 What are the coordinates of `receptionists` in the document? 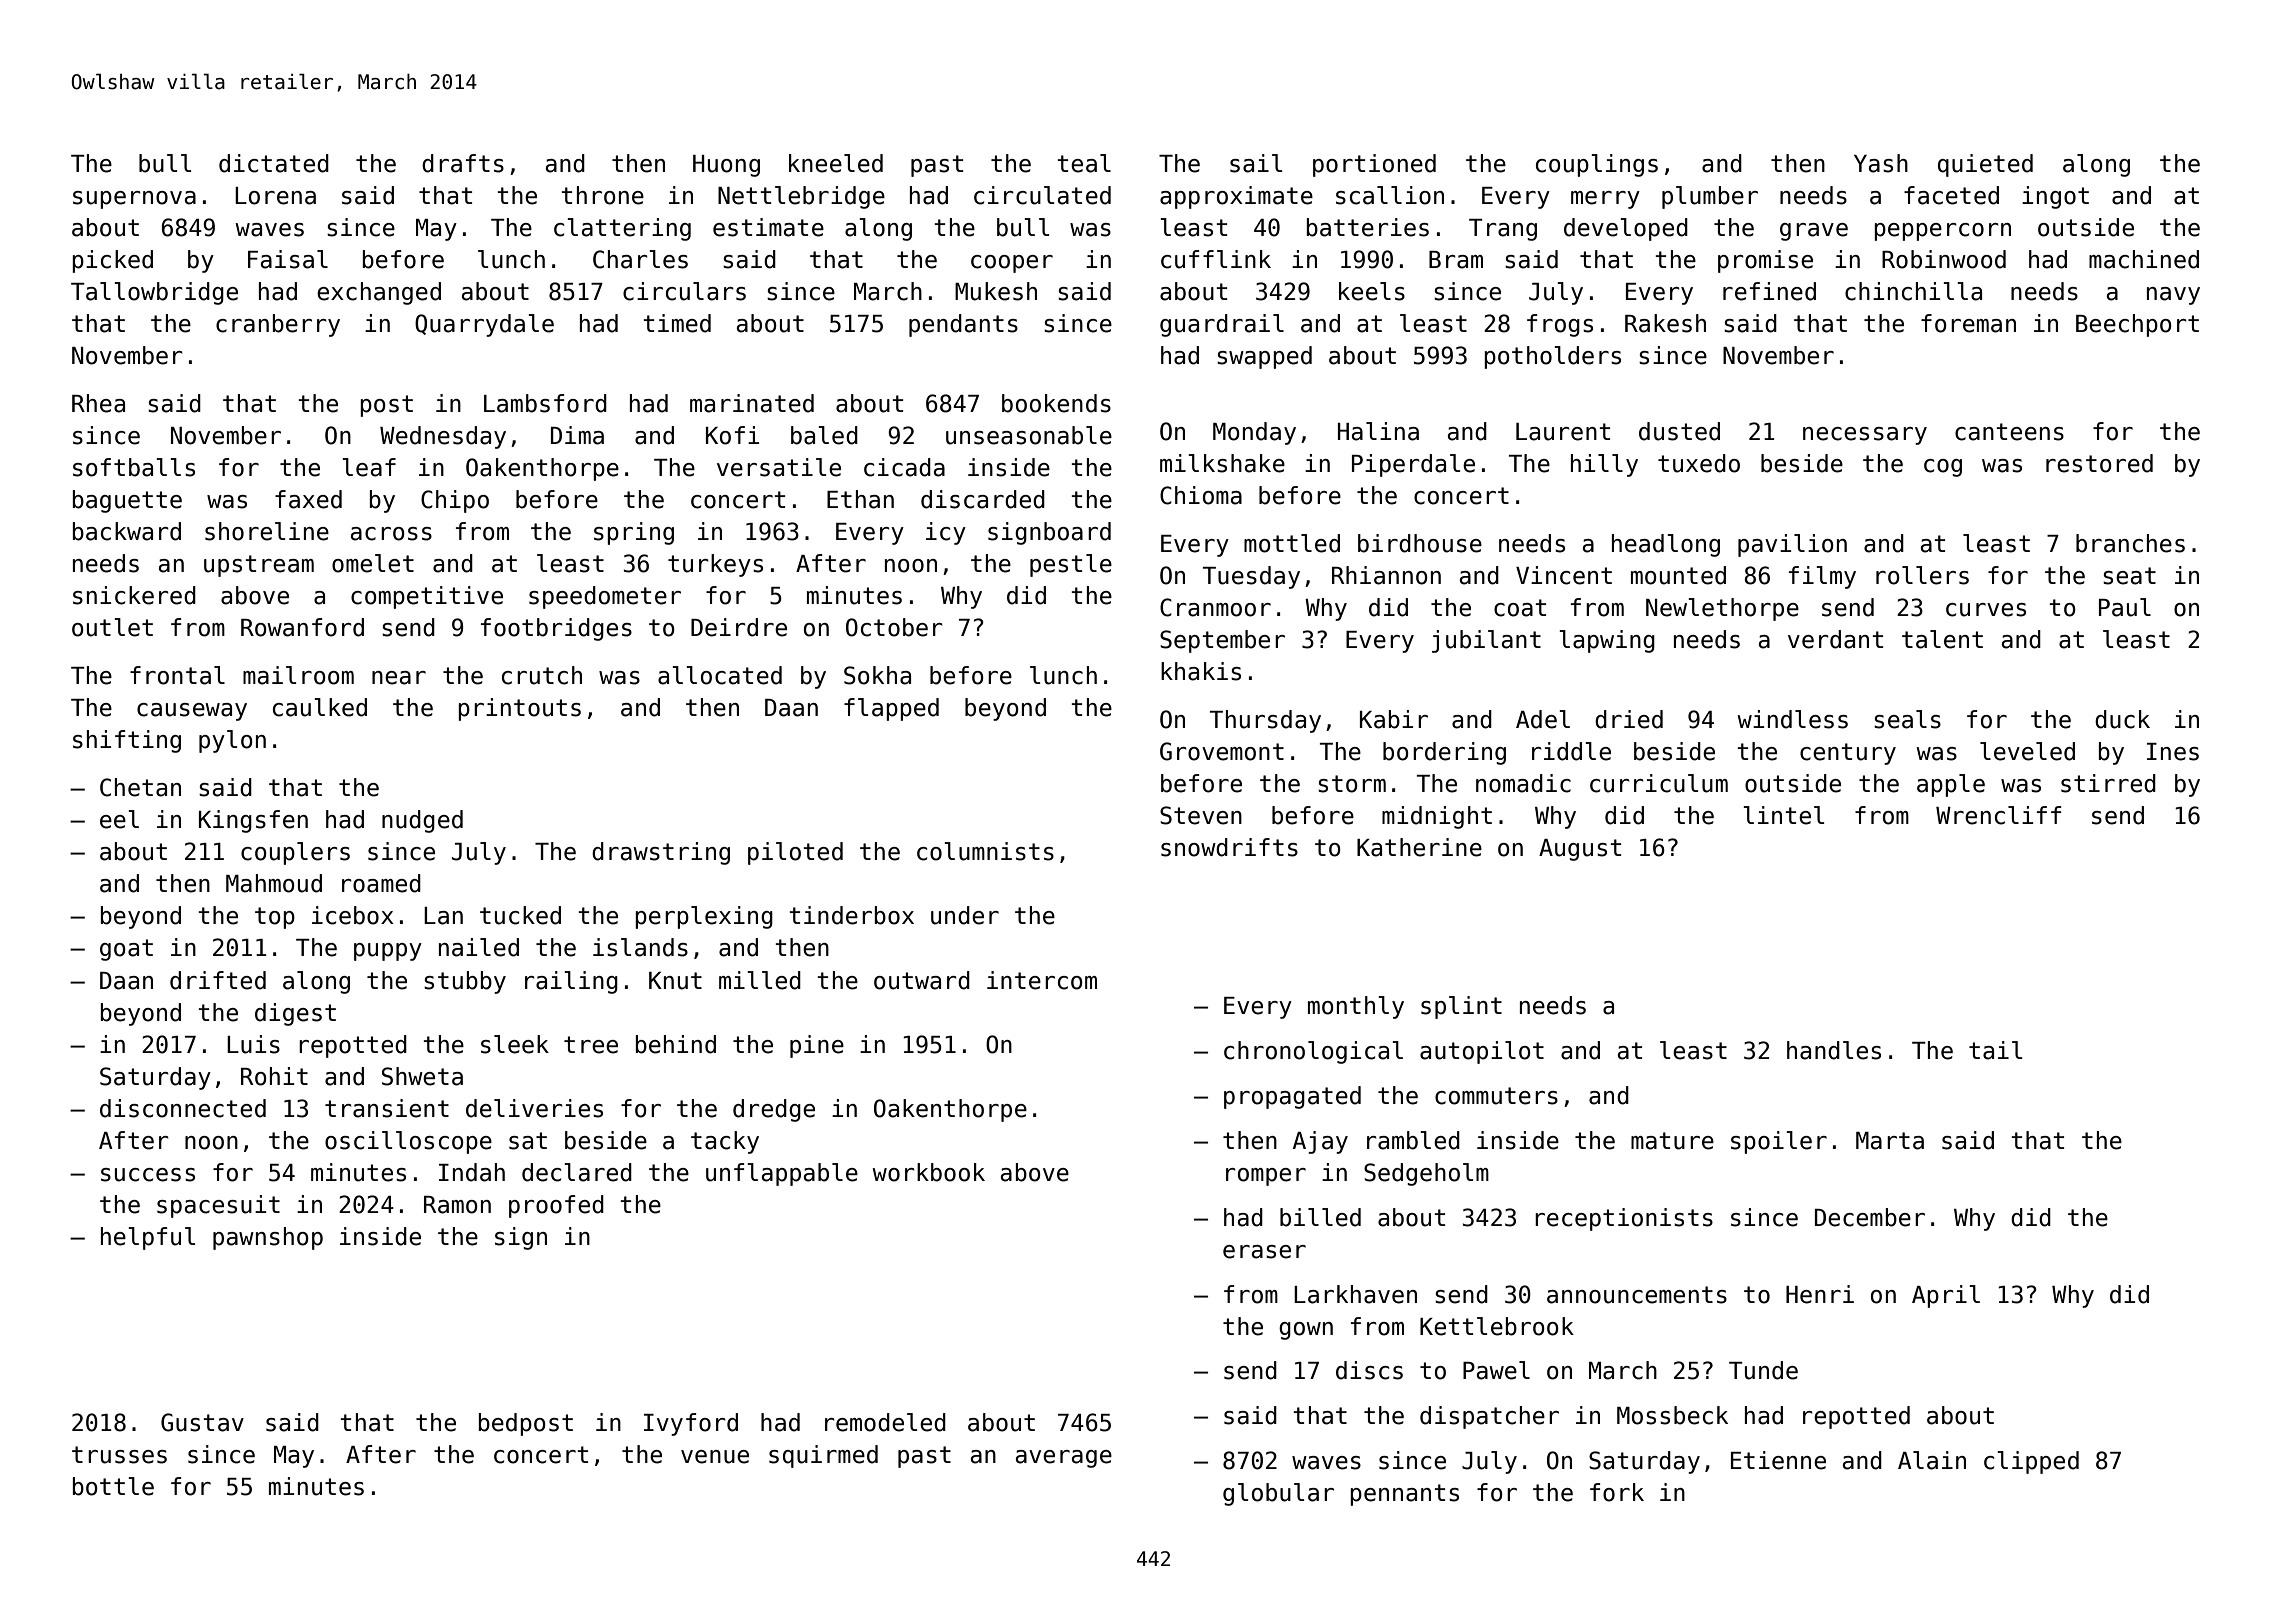 It's located at (1624, 1219).
